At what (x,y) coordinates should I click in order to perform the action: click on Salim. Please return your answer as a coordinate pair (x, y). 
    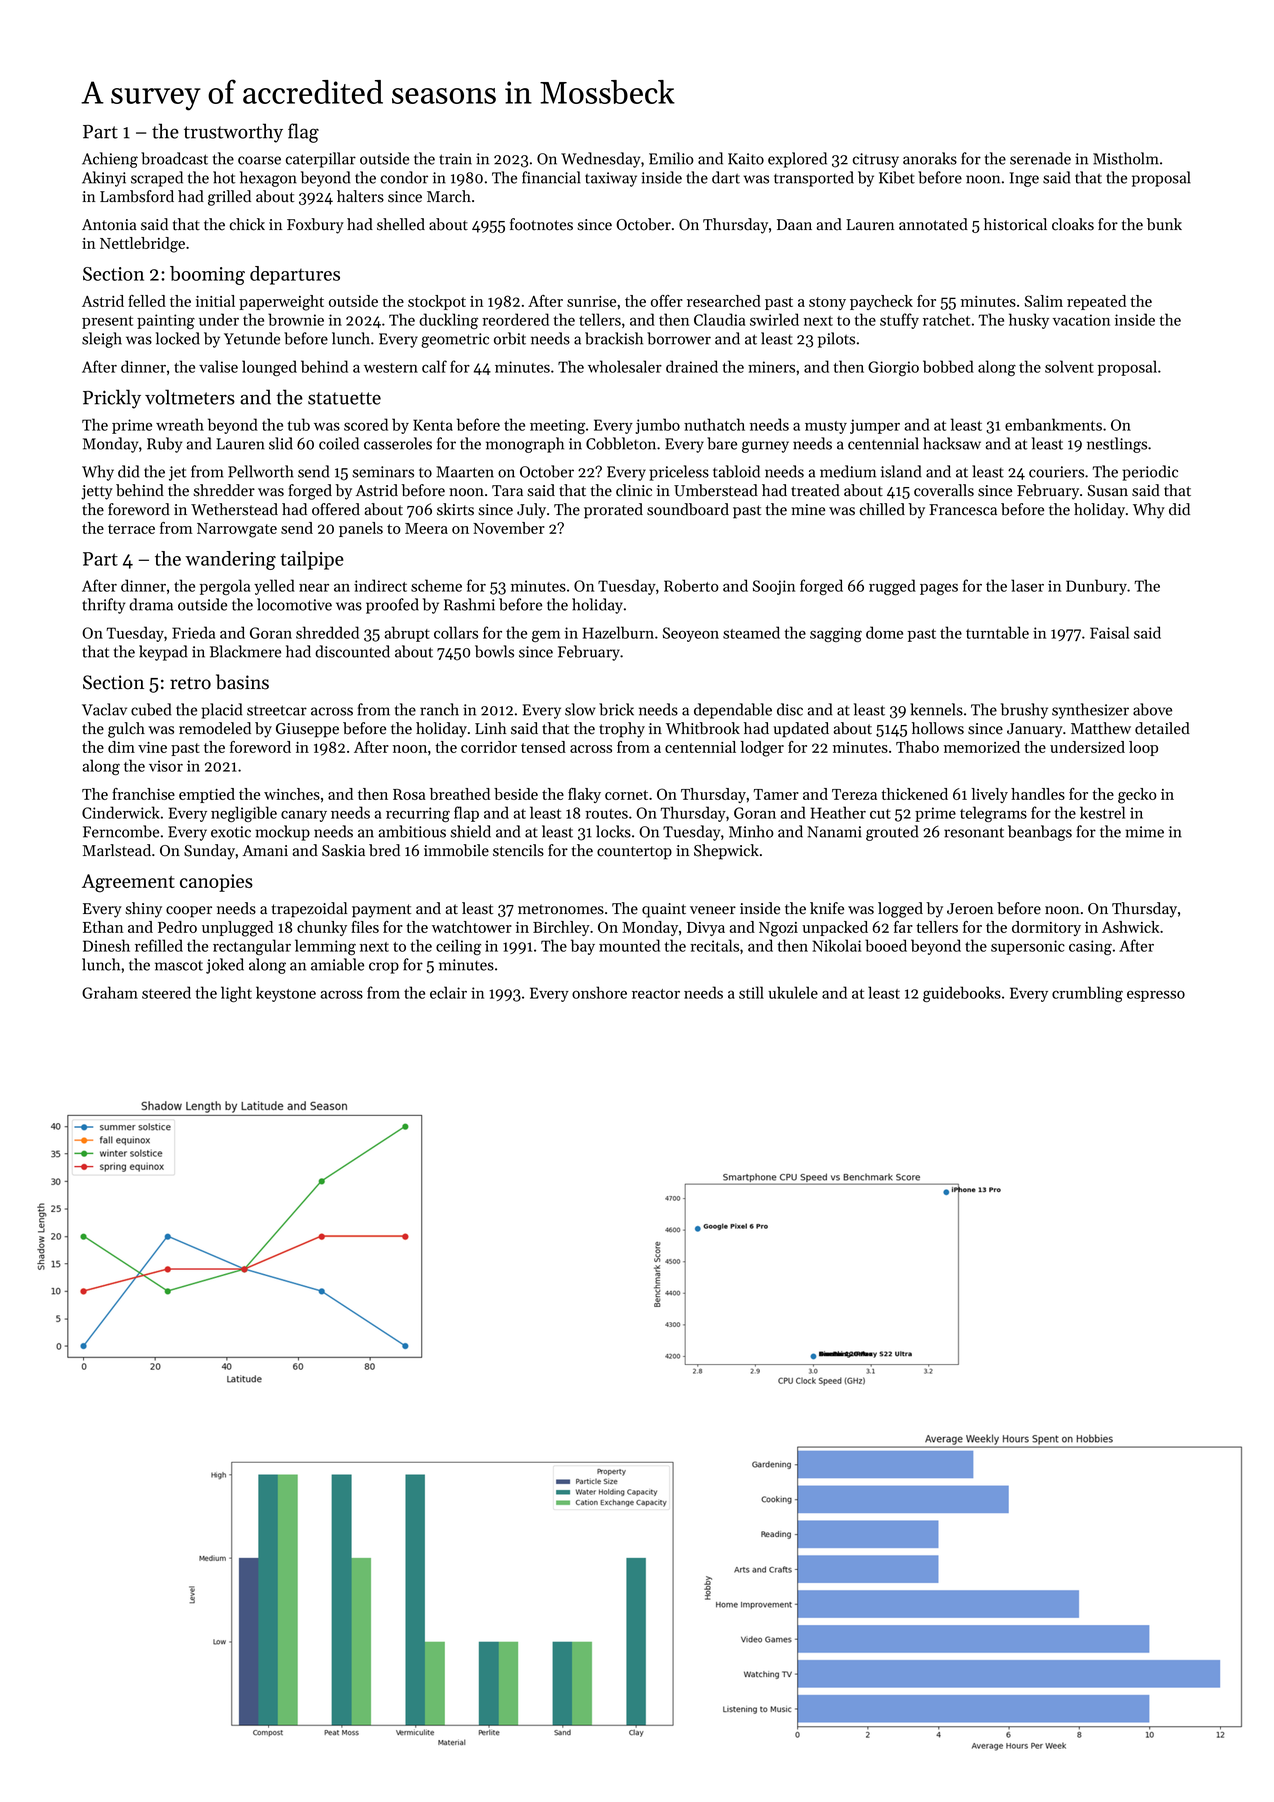
    Looking at the image, I should click on (1044, 301).
